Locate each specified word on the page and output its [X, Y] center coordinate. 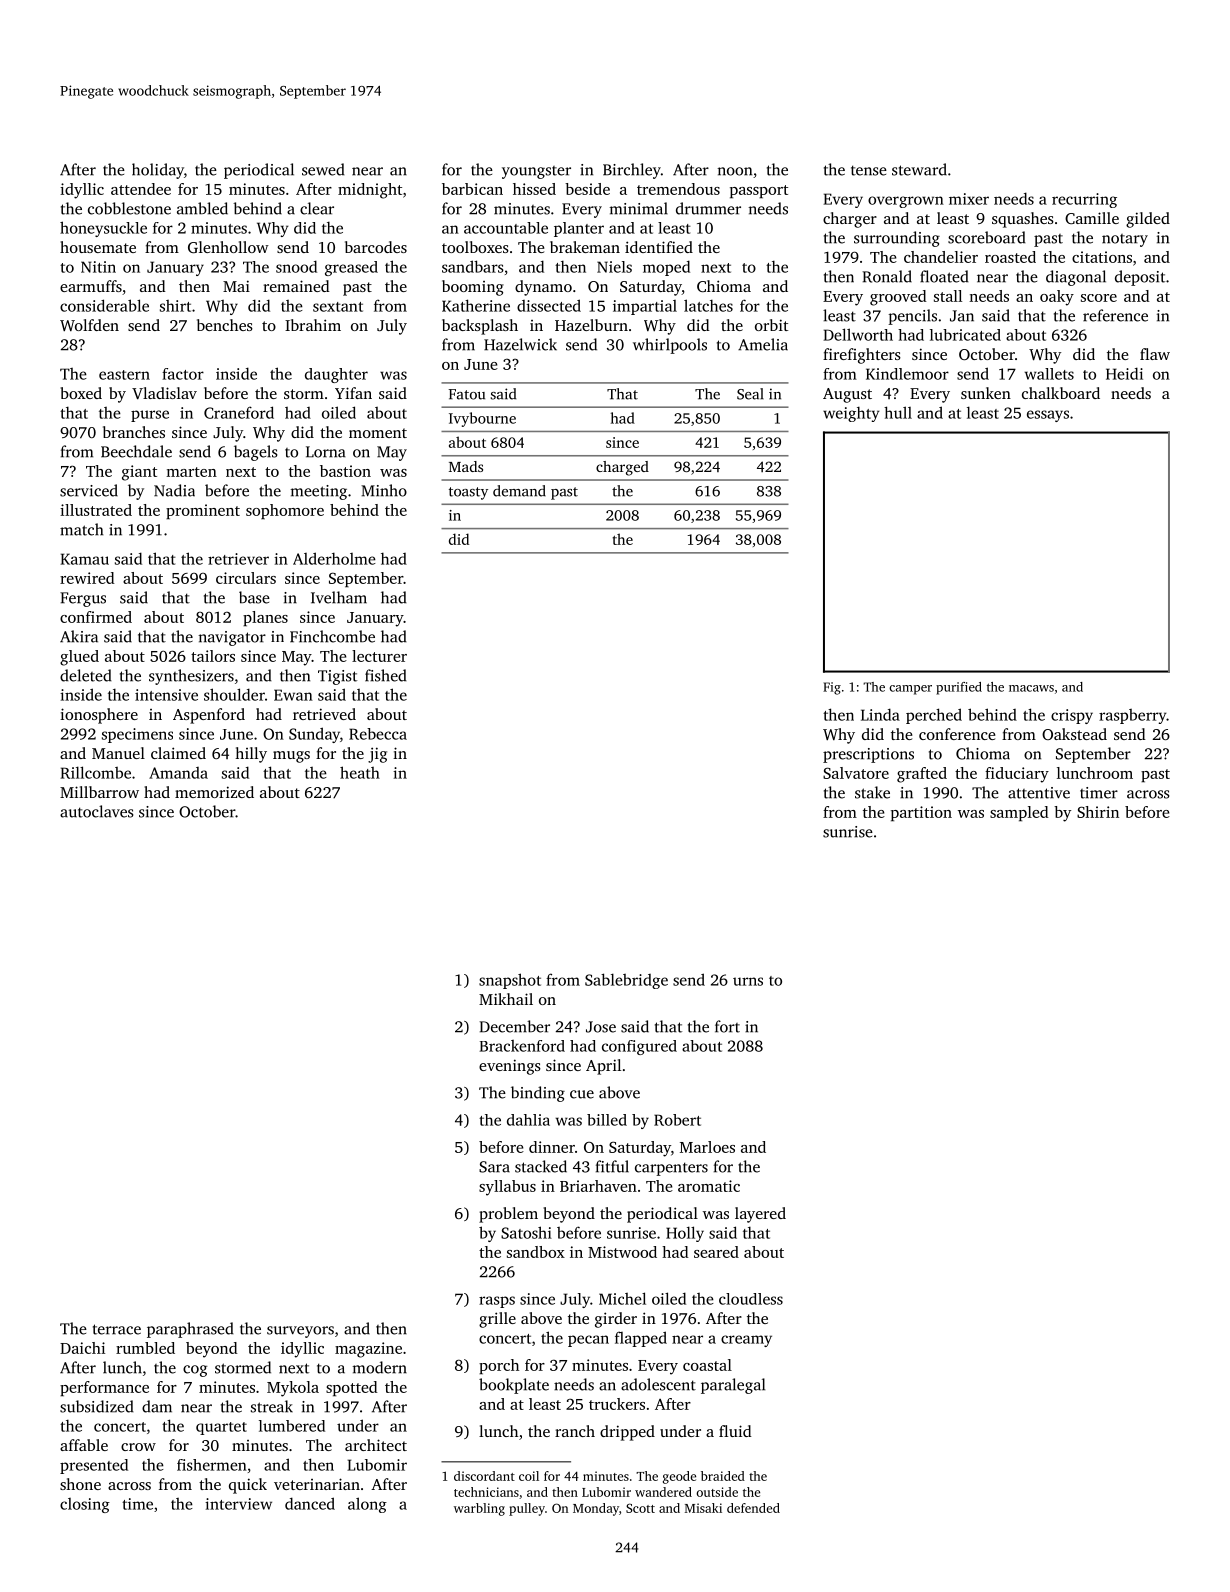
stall [948, 296]
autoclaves [96, 811]
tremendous [678, 189]
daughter [336, 375]
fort [727, 1026]
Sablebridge [626, 981]
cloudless [751, 1299]
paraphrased [190, 1330]
